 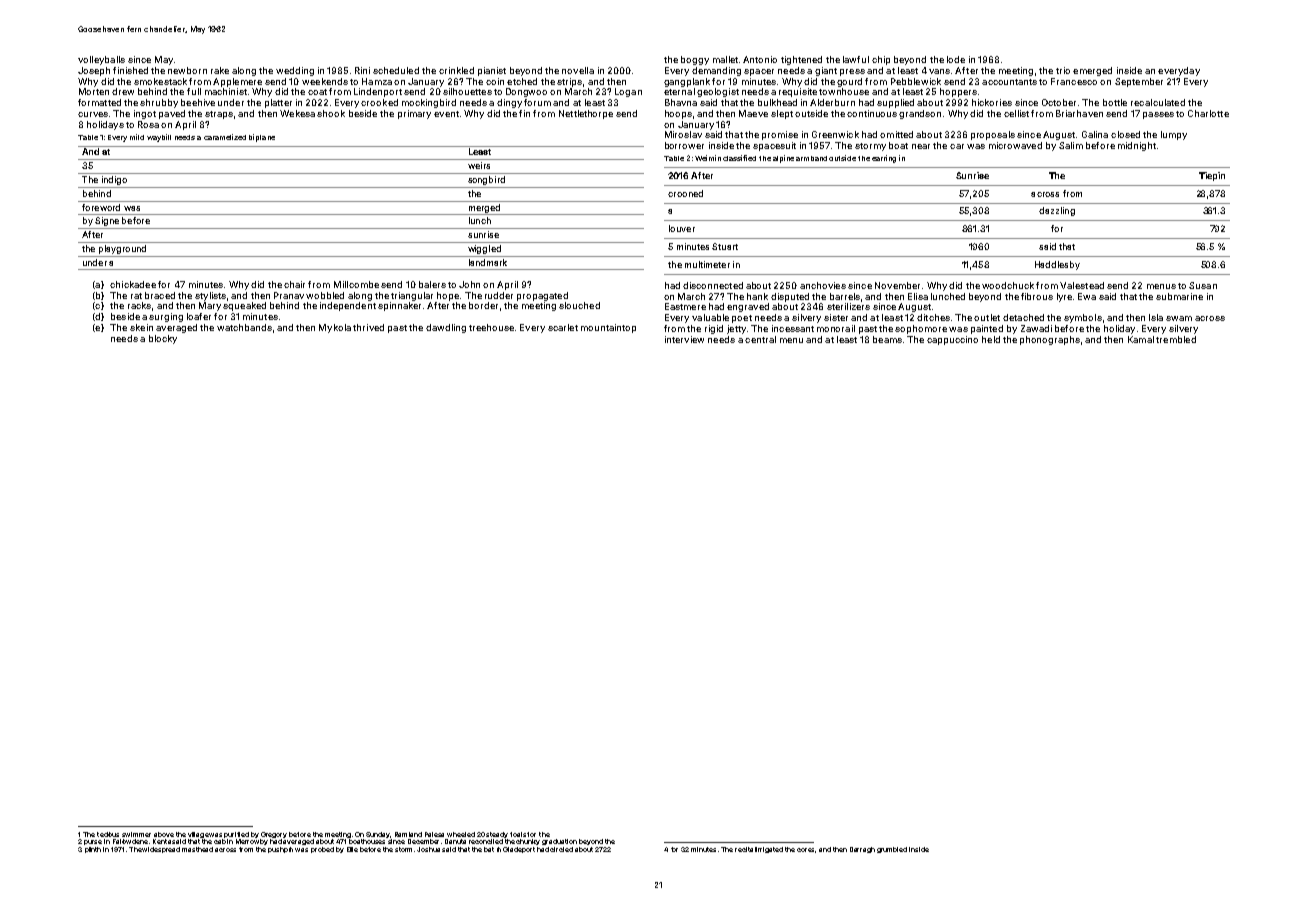 What do you see at coordinates (563, 327) in the image?
I see `scarlet` at bounding box center [563, 327].
